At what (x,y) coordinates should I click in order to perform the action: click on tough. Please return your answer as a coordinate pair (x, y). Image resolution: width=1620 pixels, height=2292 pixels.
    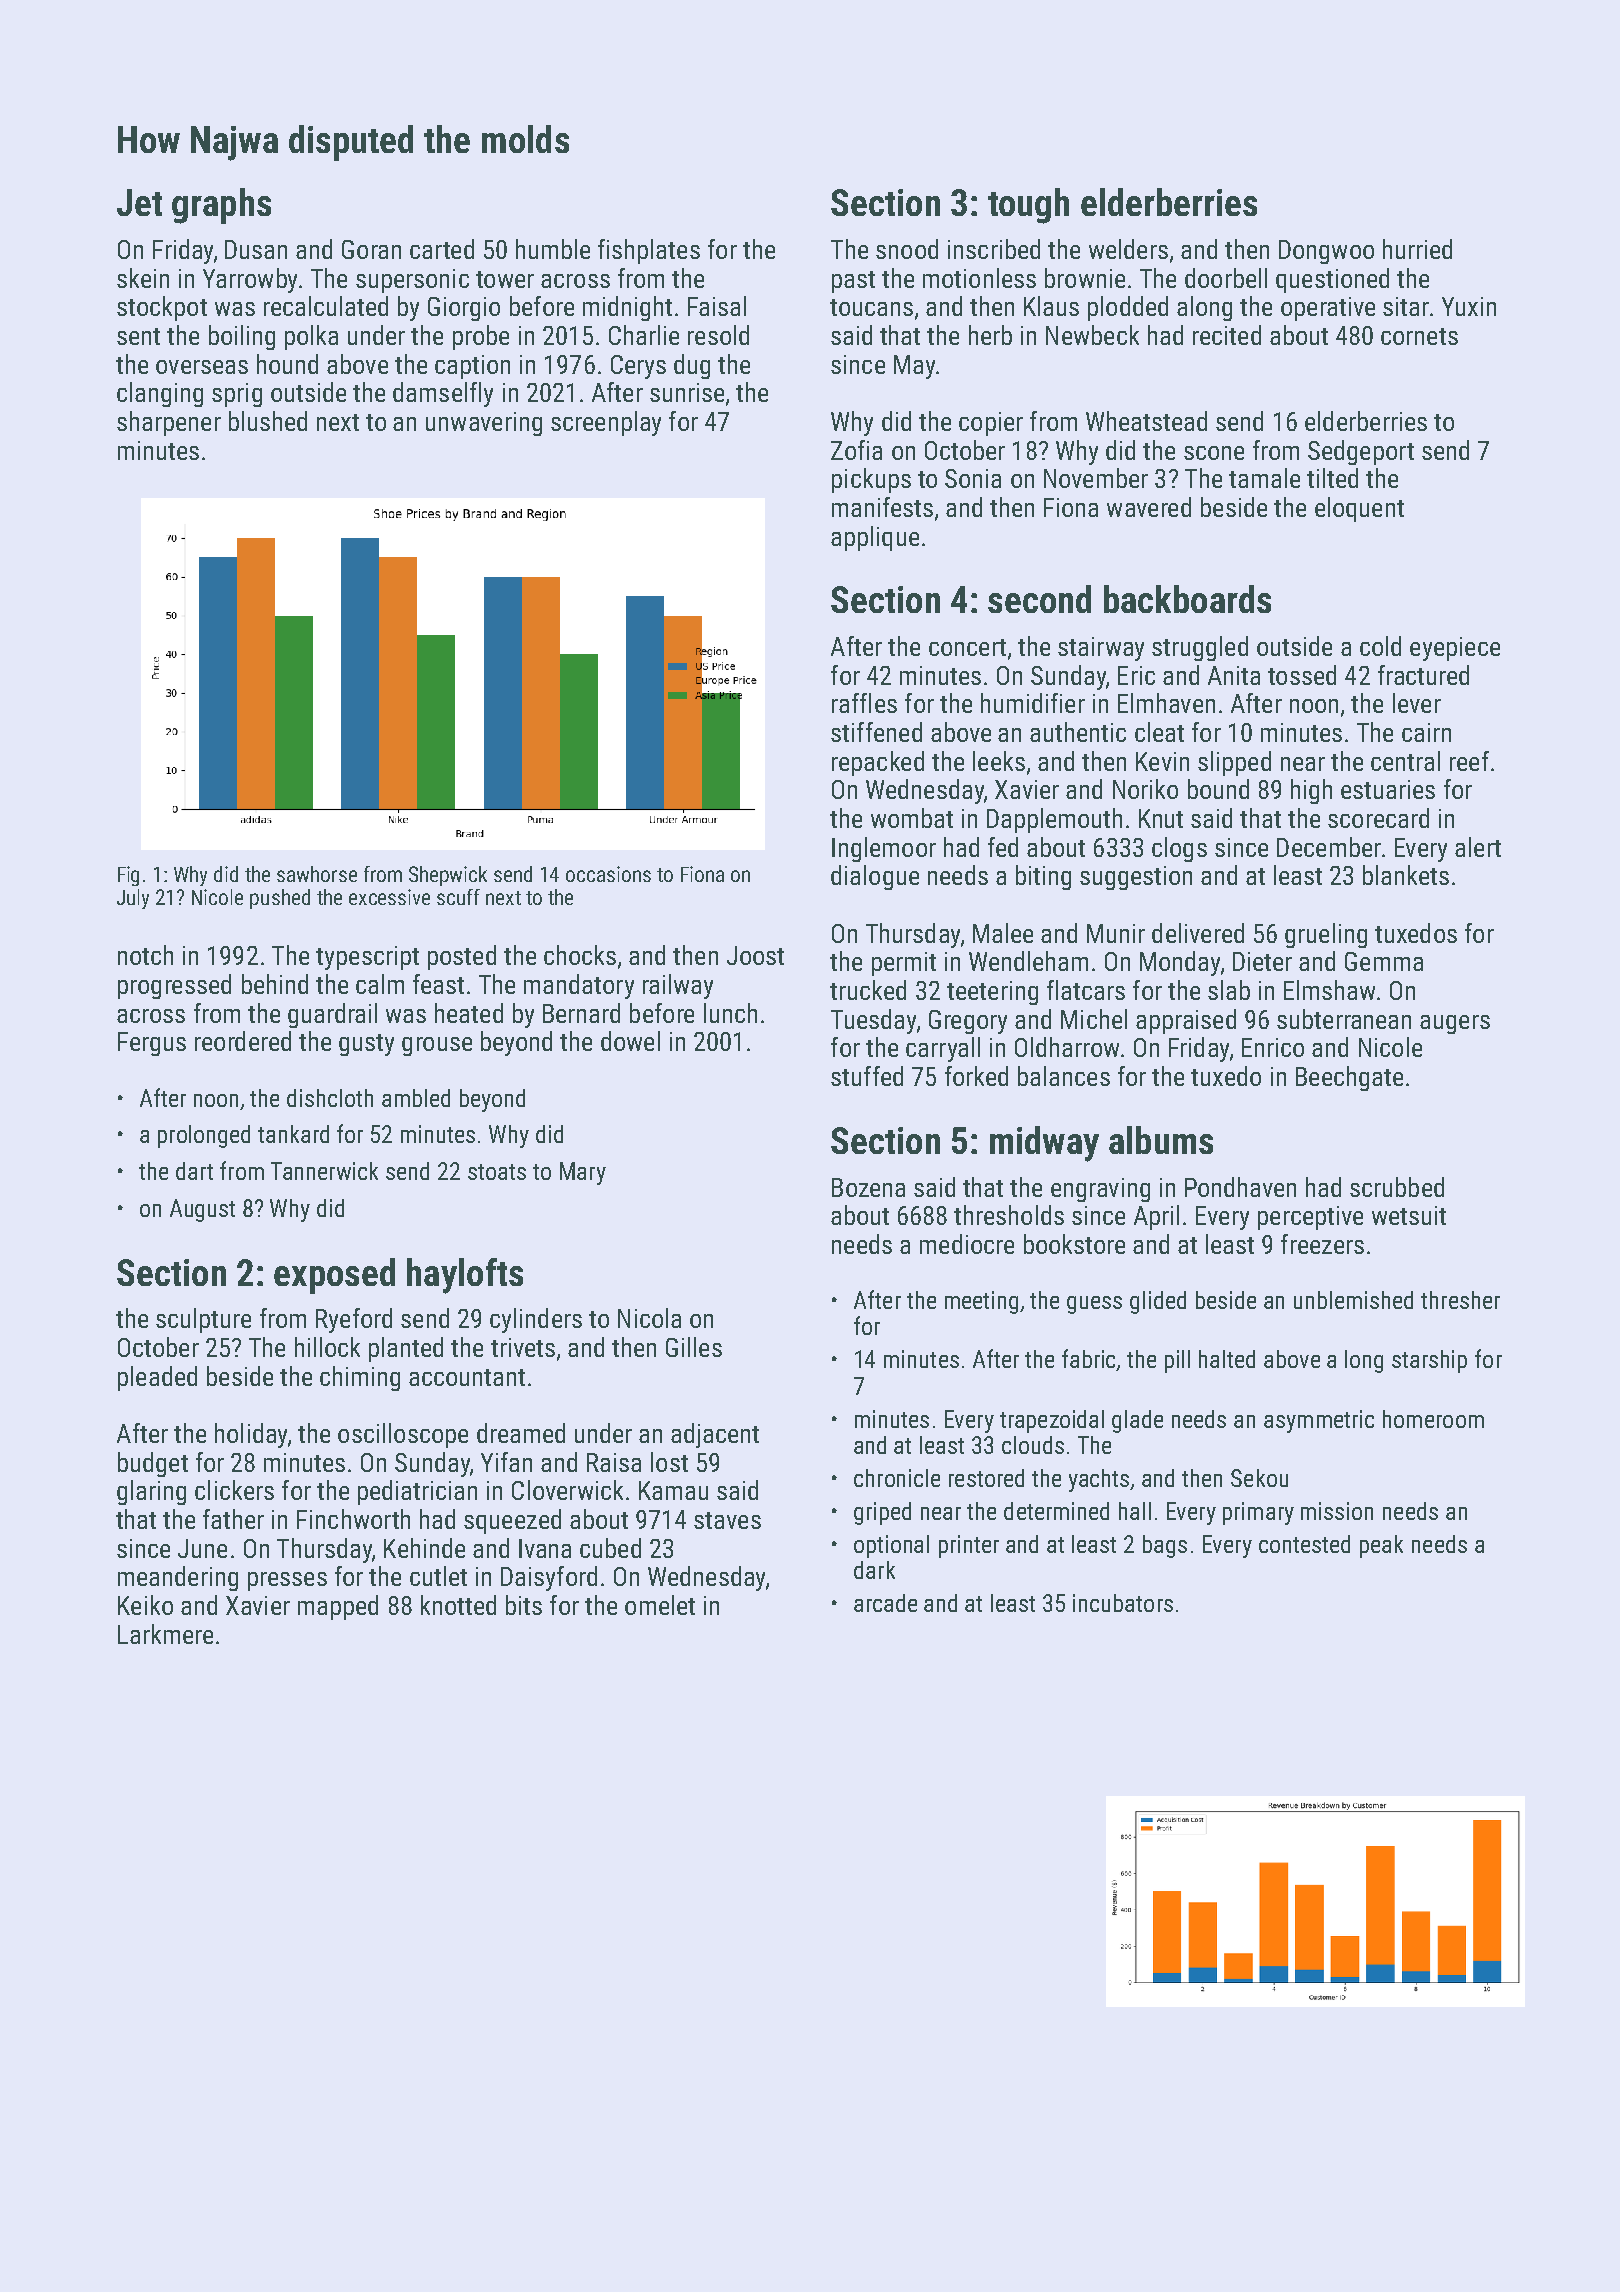
    Looking at the image, I should click on (1028, 206).
